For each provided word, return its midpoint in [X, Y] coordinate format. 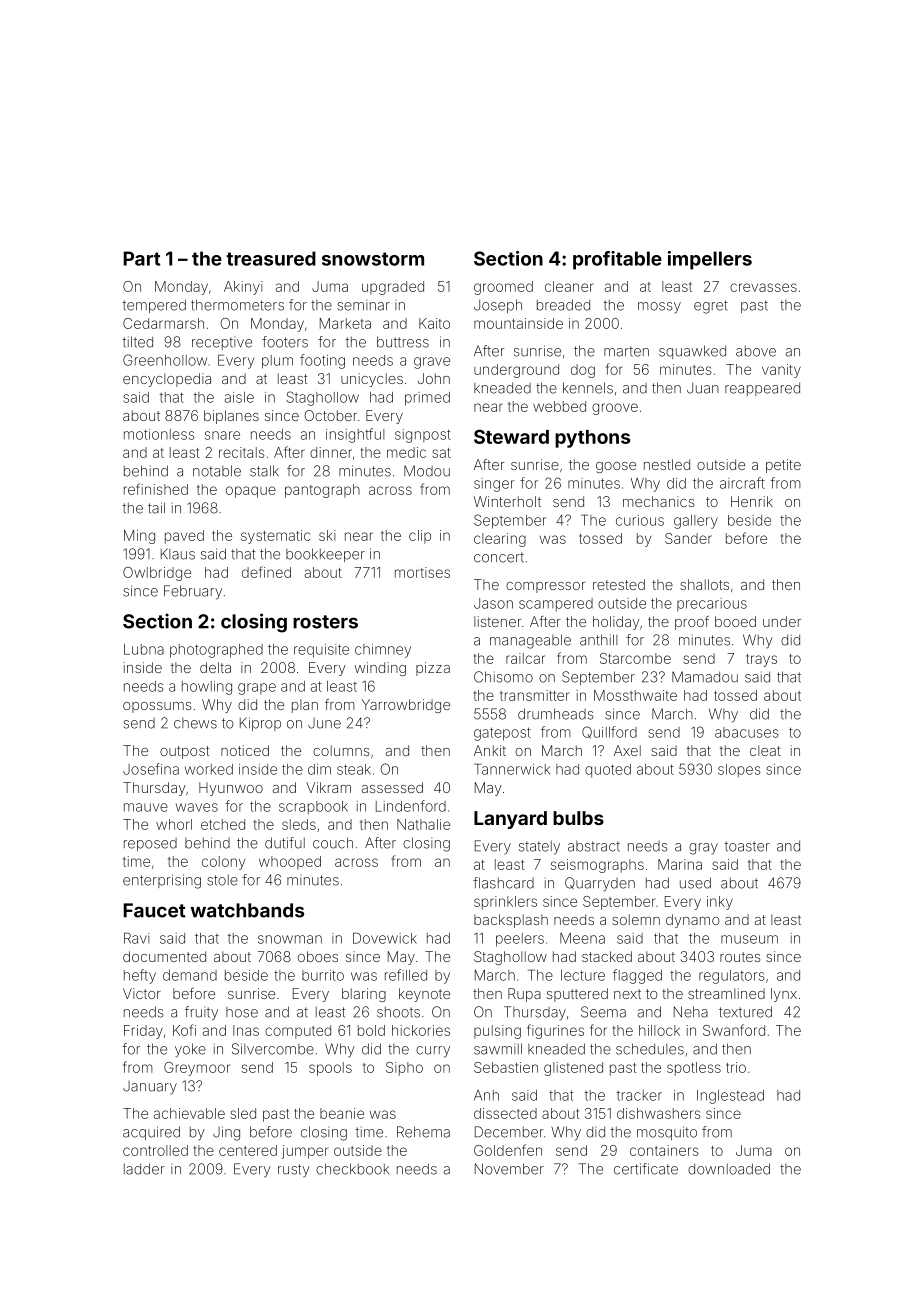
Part [141, 258]
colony [223, 863]
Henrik [752, 501]
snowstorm [373, 259]
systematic [275, 537]
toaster [747, 846]
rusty [294, 1171]
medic [406, 452]
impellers [710, 260]
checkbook [352, 1169]
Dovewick [385, 938]
